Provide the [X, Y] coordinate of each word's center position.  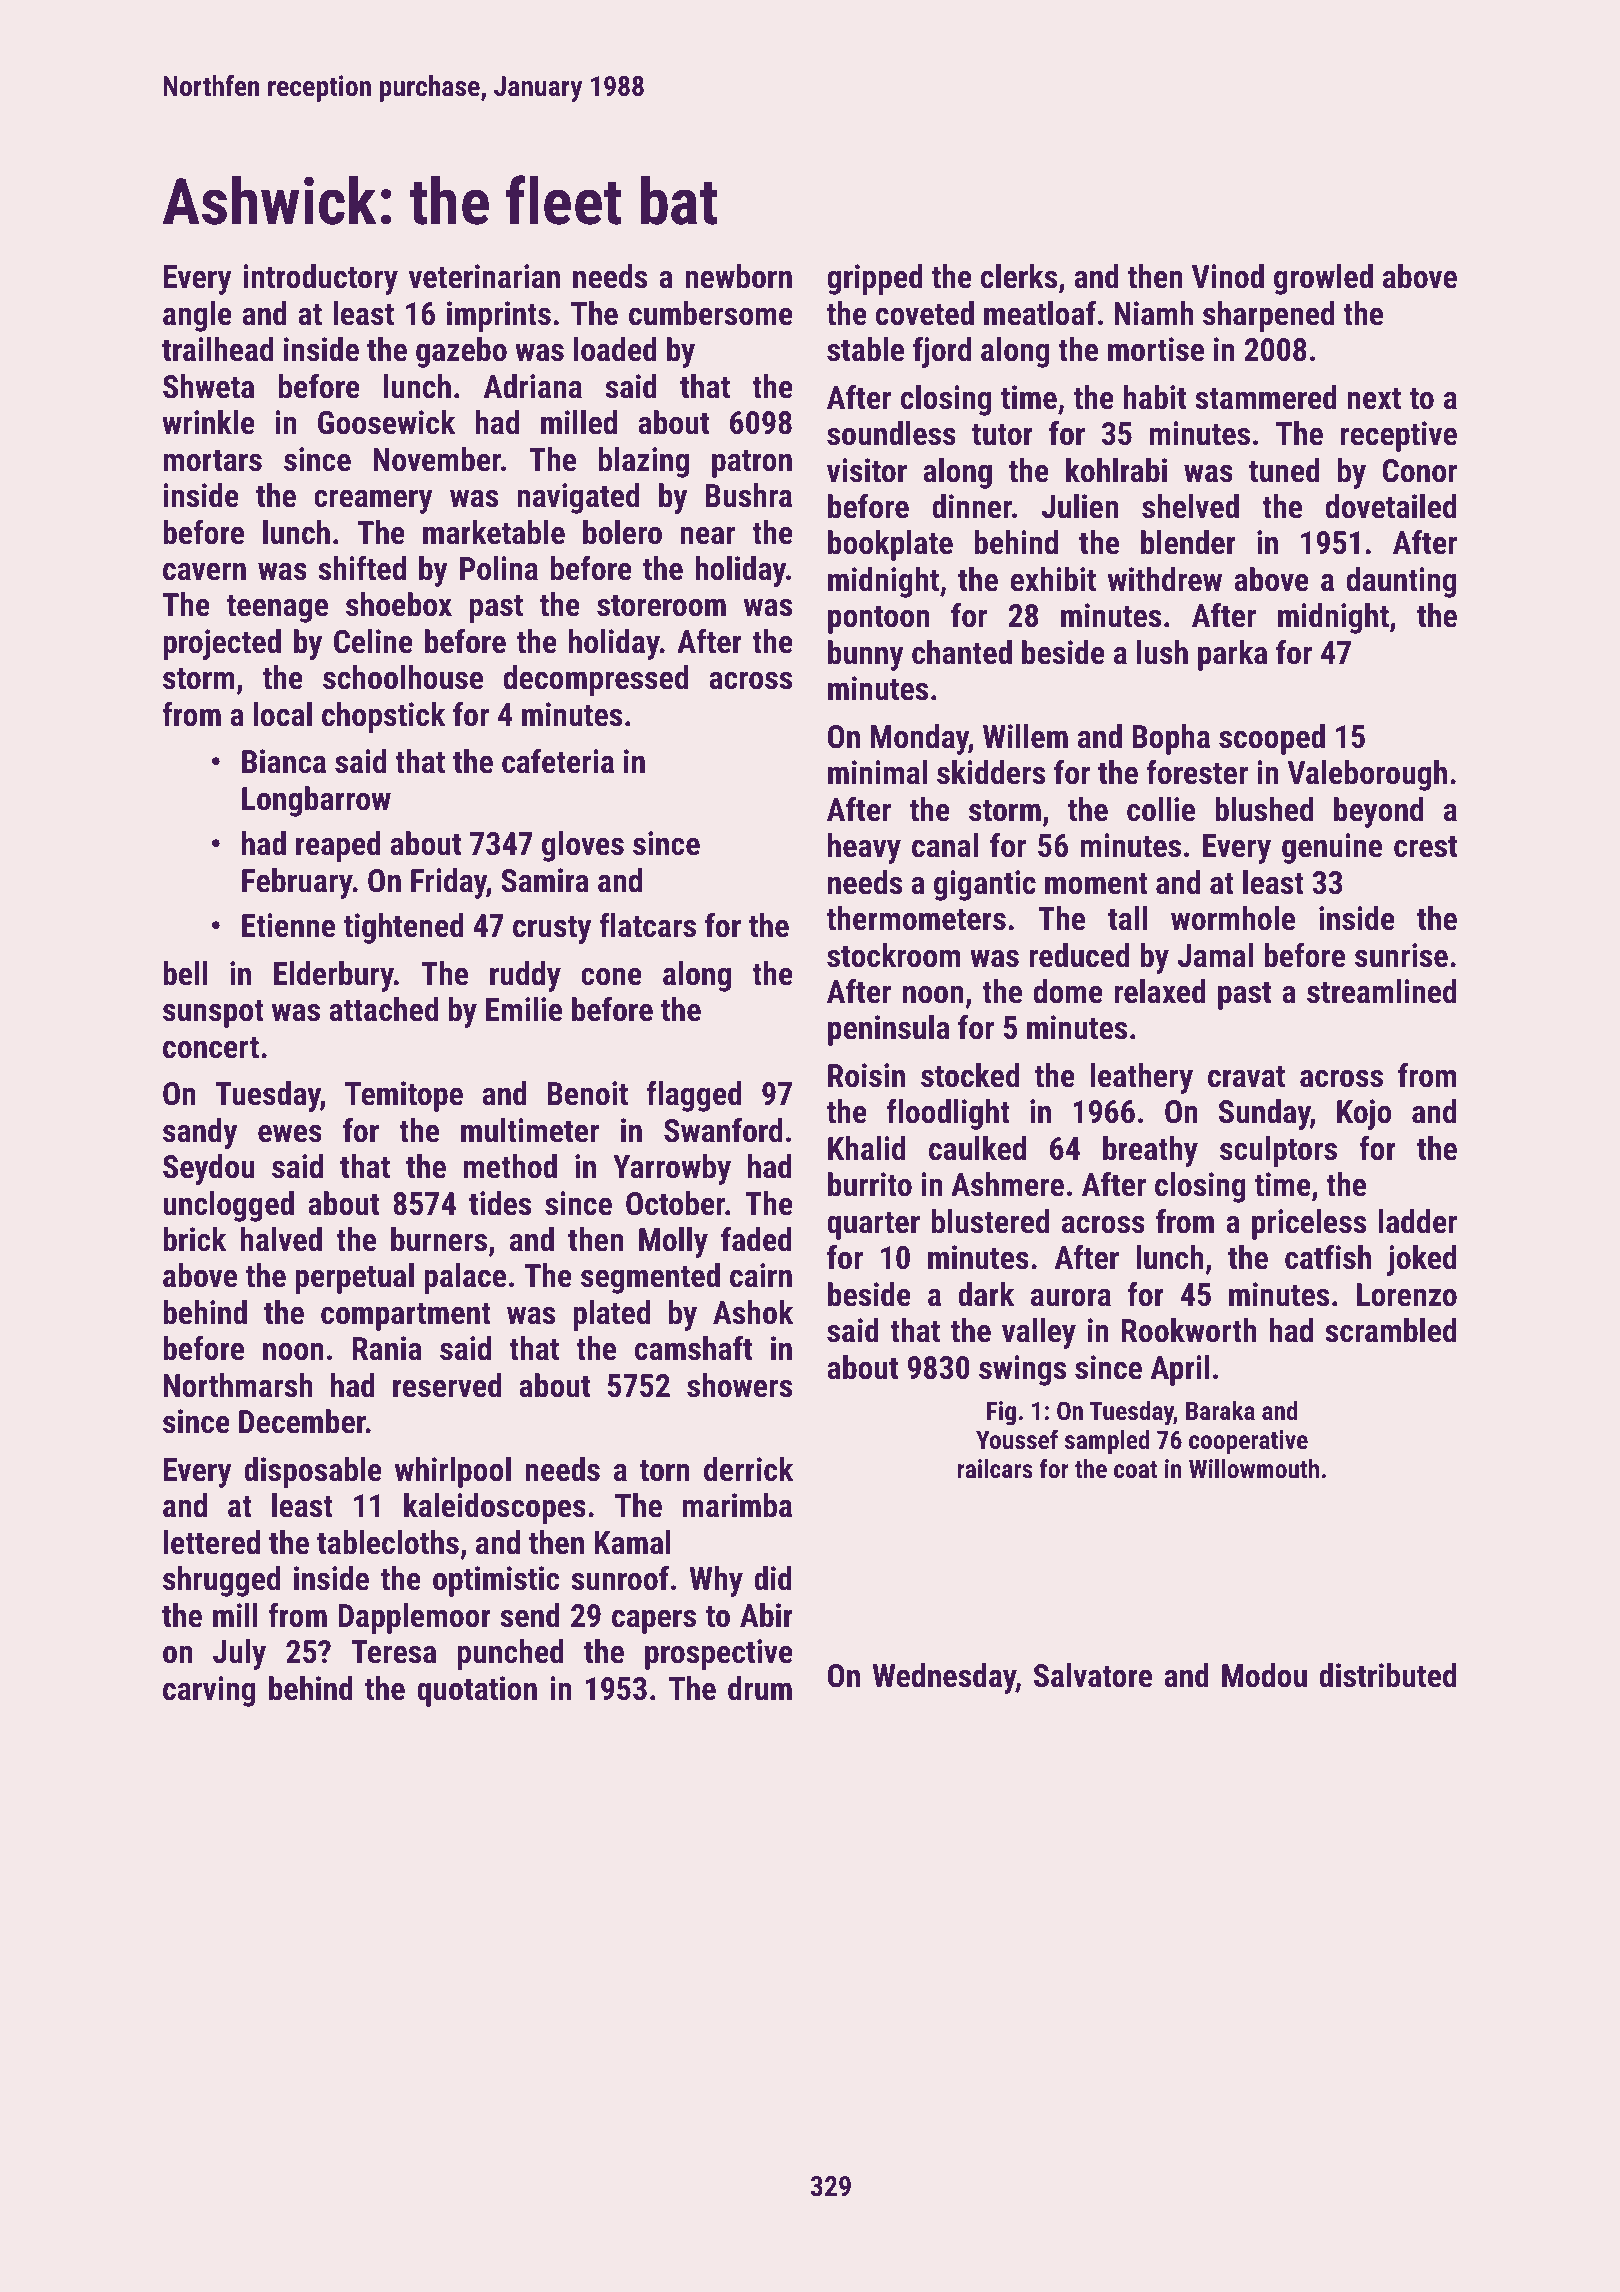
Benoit [588, 1093]
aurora [1071, 1298]
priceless [1309, 1224]
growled [1323, 279]
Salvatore [1093, 1675]
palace [465, 1278]
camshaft [693, 1348]
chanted [962, 652]
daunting [1401, 582]
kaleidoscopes [495, 1508]
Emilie [524, 1009]
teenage [277, 609]
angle [197, 316]
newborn [738, 276]
